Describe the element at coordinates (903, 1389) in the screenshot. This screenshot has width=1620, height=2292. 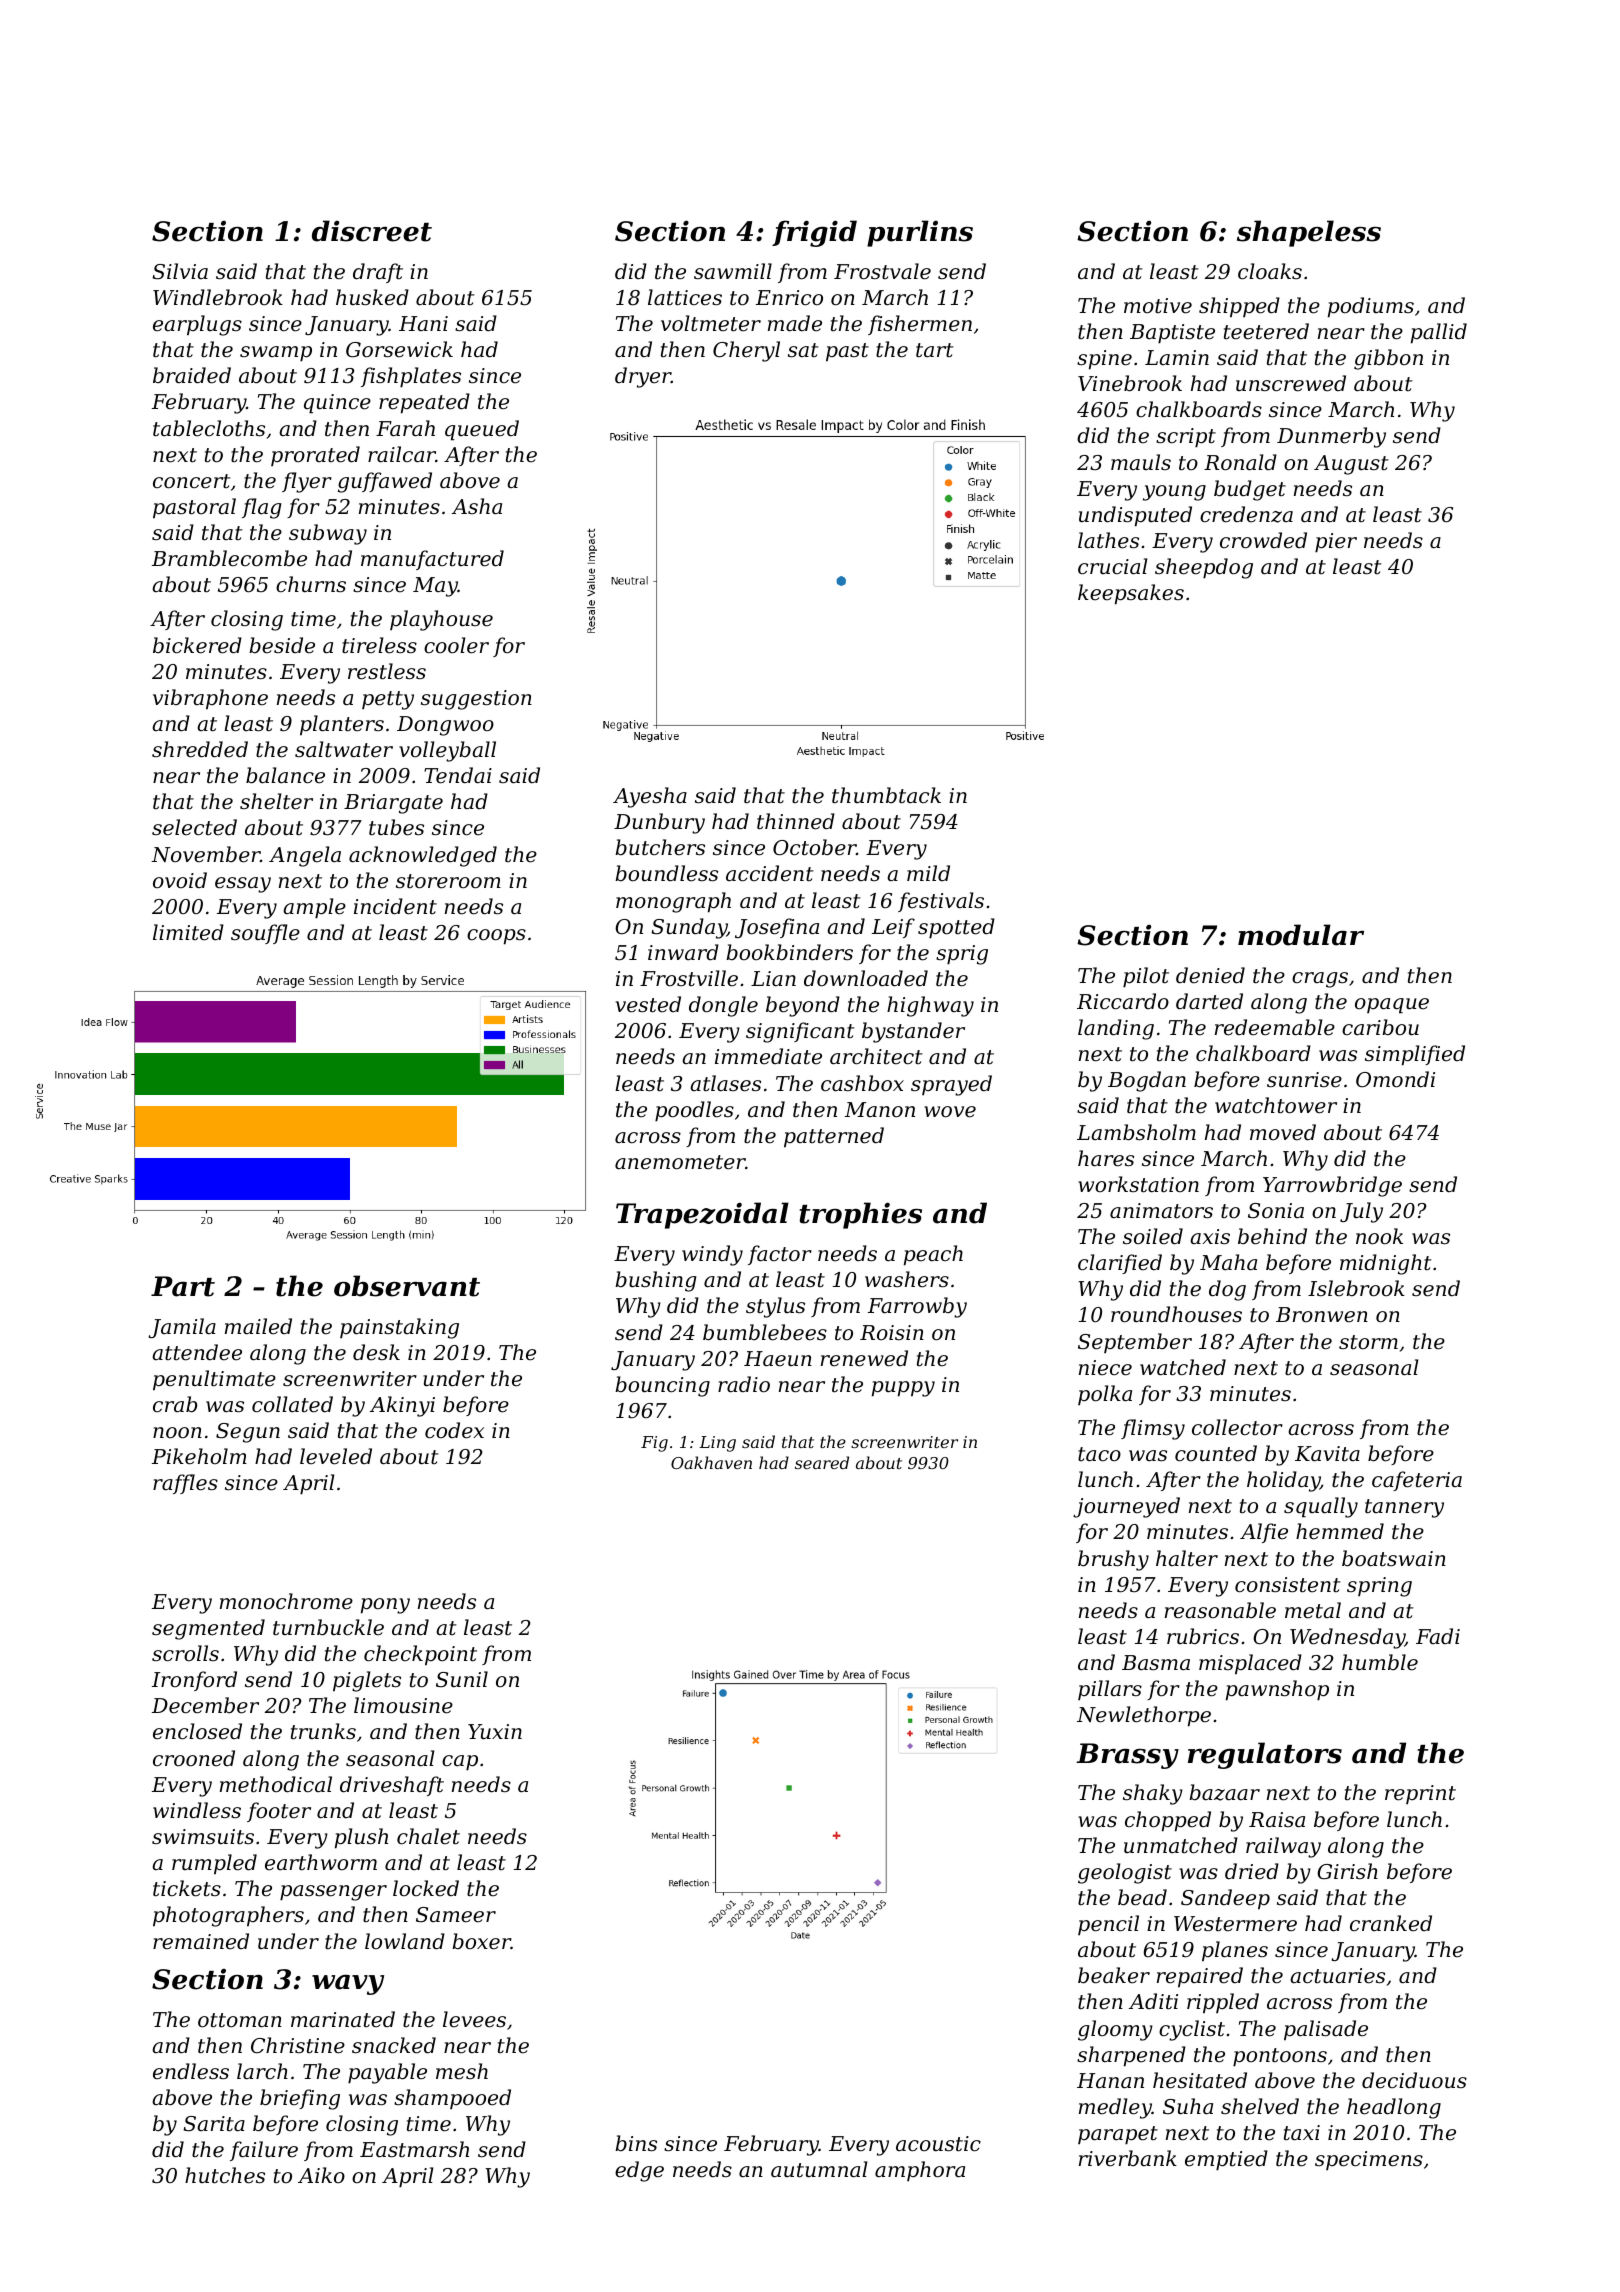
I see `puppy` at that location.
